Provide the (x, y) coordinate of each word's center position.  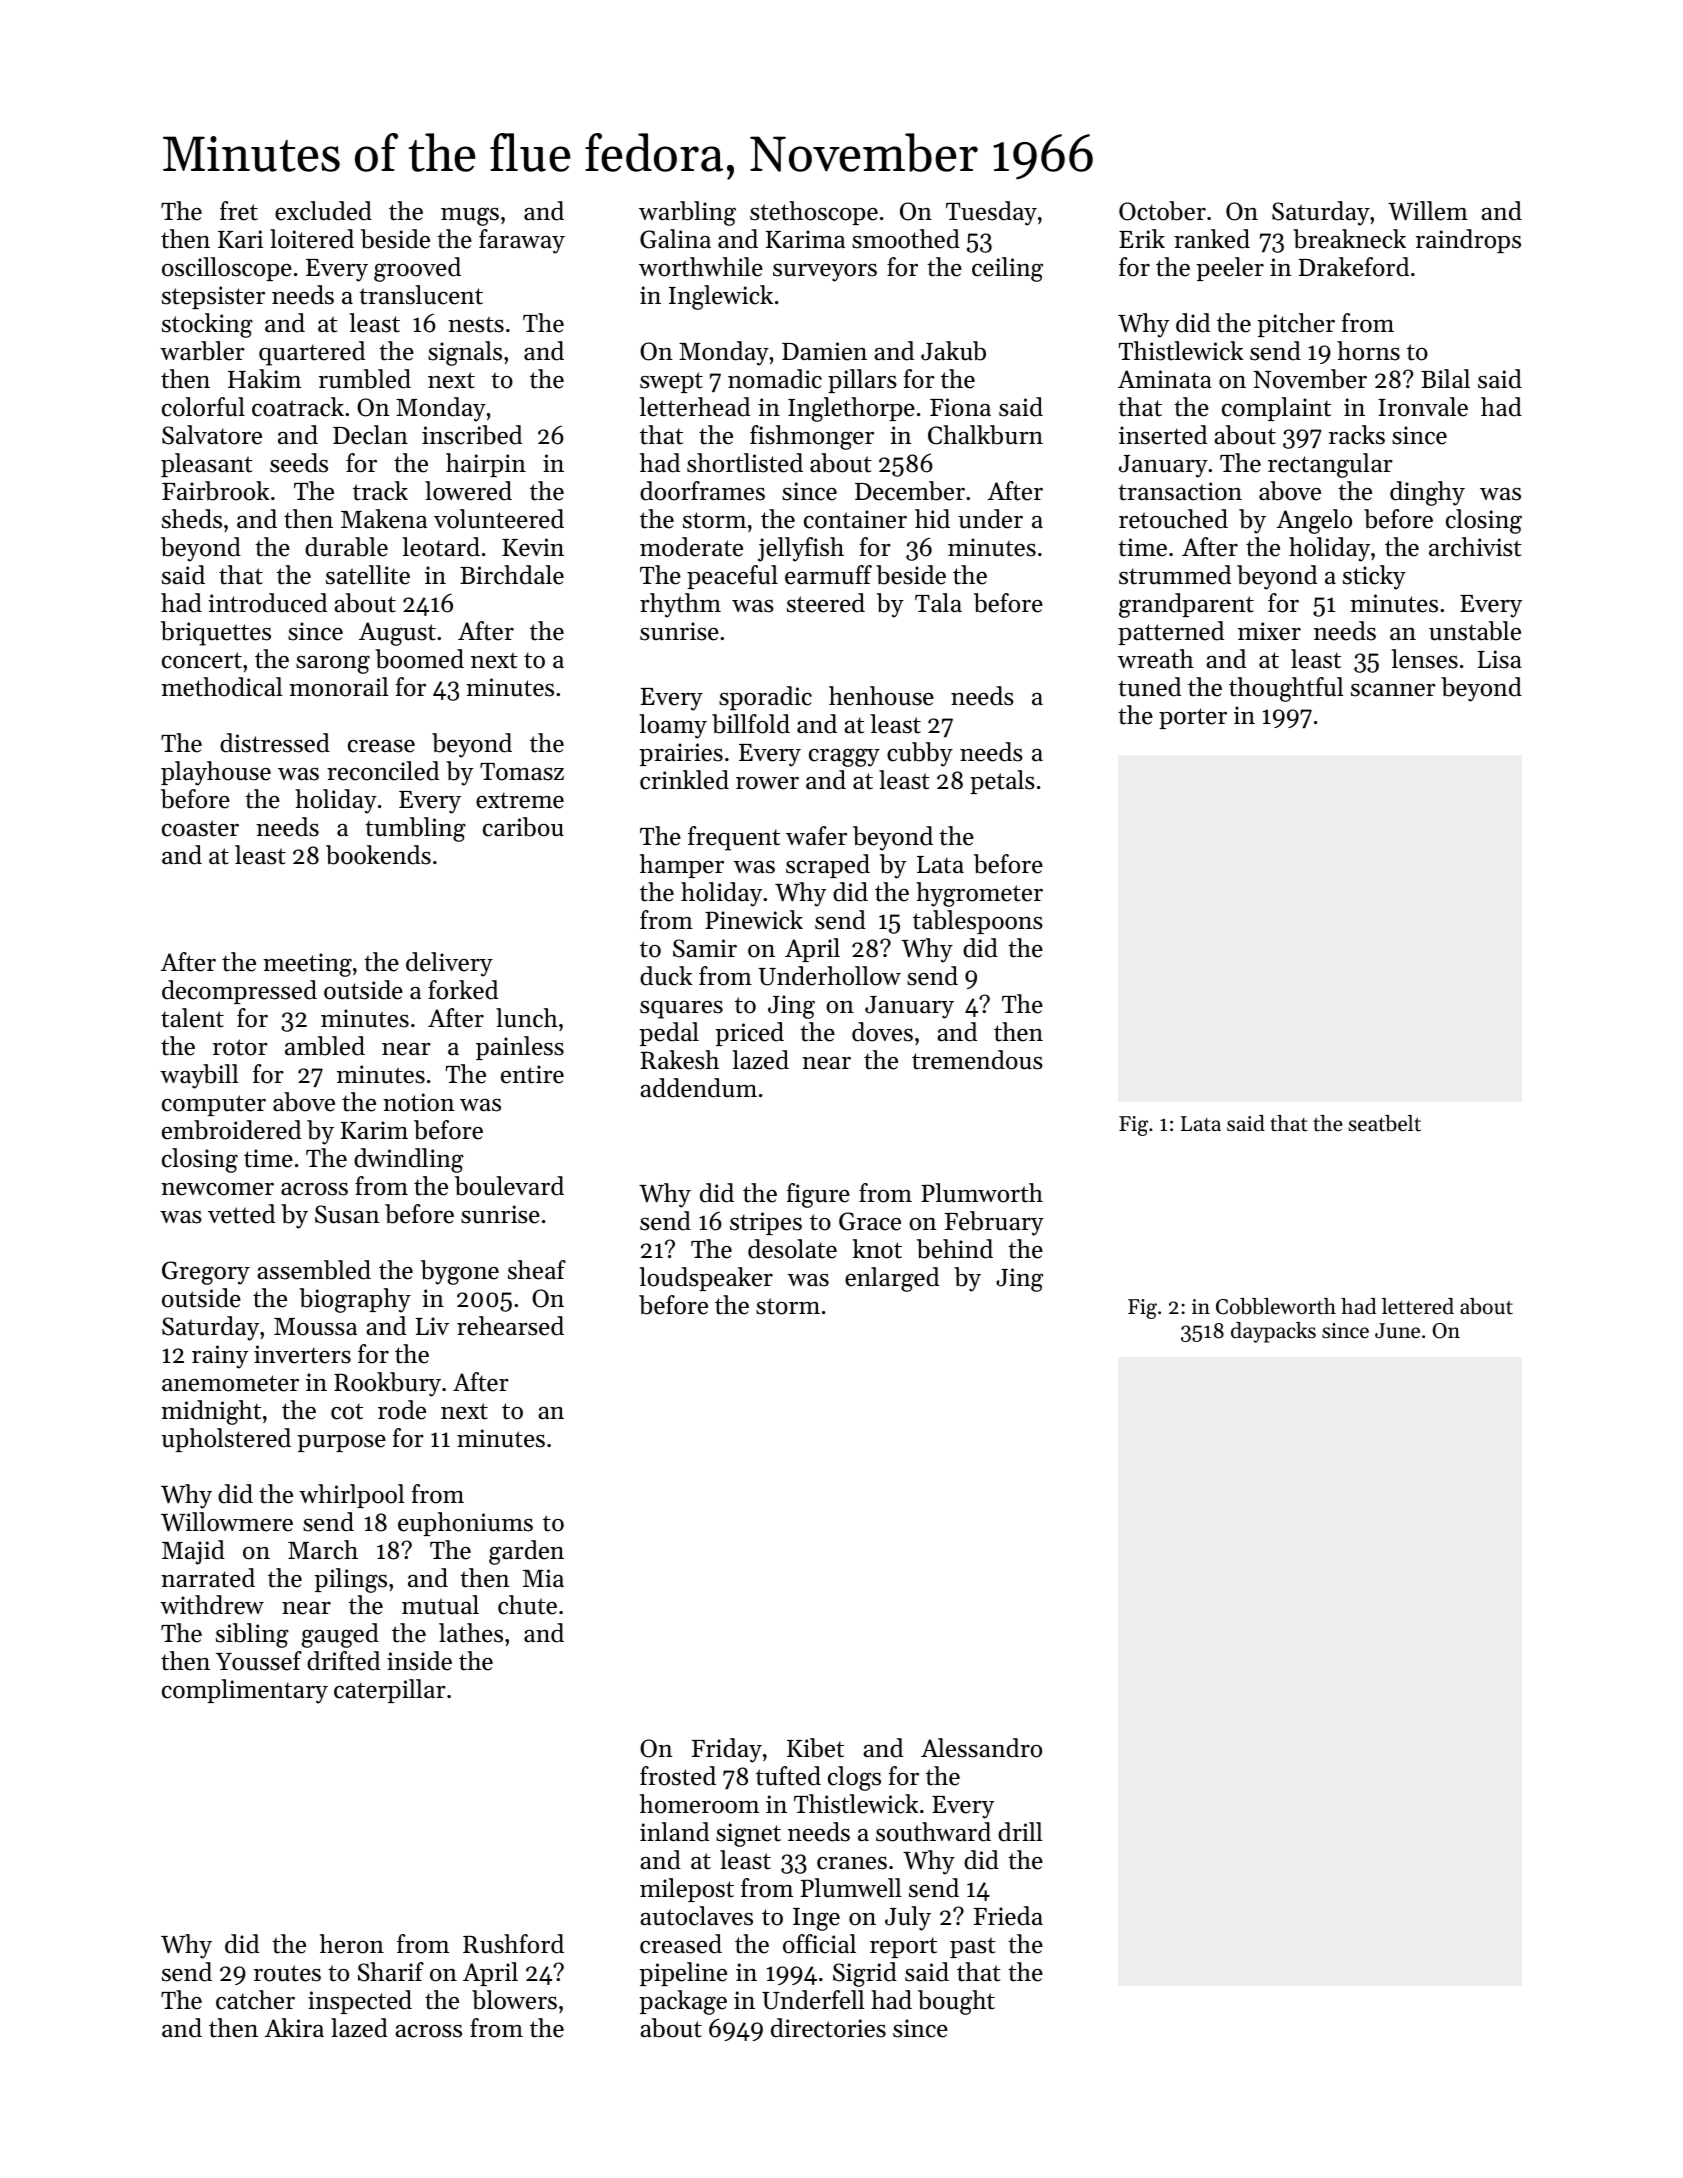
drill (1020, 1832)
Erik (1142, 238)
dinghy (1427, 493)
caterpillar (390, 1691)
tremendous (977, 1060)
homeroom (699, 1804)
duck (666, 976)
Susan (347, 1214)
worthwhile (701, 267)
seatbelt (1385, 1123)
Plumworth (982, 1193)
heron (352, 1944)
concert (202, 660)
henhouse (881, 696)
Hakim (264, 378)
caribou (523, 827)
